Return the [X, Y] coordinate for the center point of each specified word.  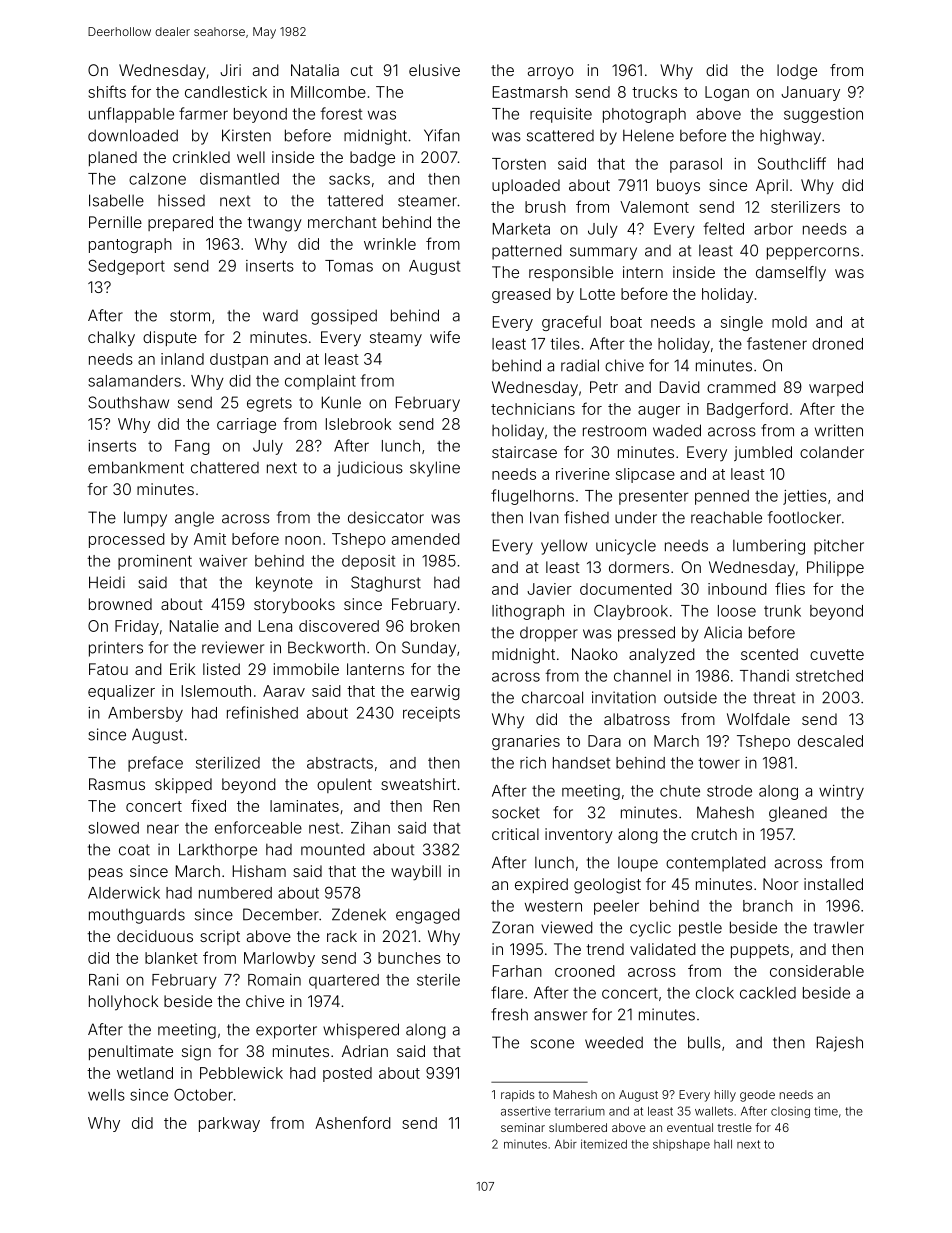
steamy [396, 339]
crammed [741, 387]
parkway [229, 1124]
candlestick [226, 92]
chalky [111, 339]
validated [663, 949]
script [220, 937]
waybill [416, 873]
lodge [797, 72]
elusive [434, 70]
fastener [777, 343]
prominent [155, 562]
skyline [435, 469]
